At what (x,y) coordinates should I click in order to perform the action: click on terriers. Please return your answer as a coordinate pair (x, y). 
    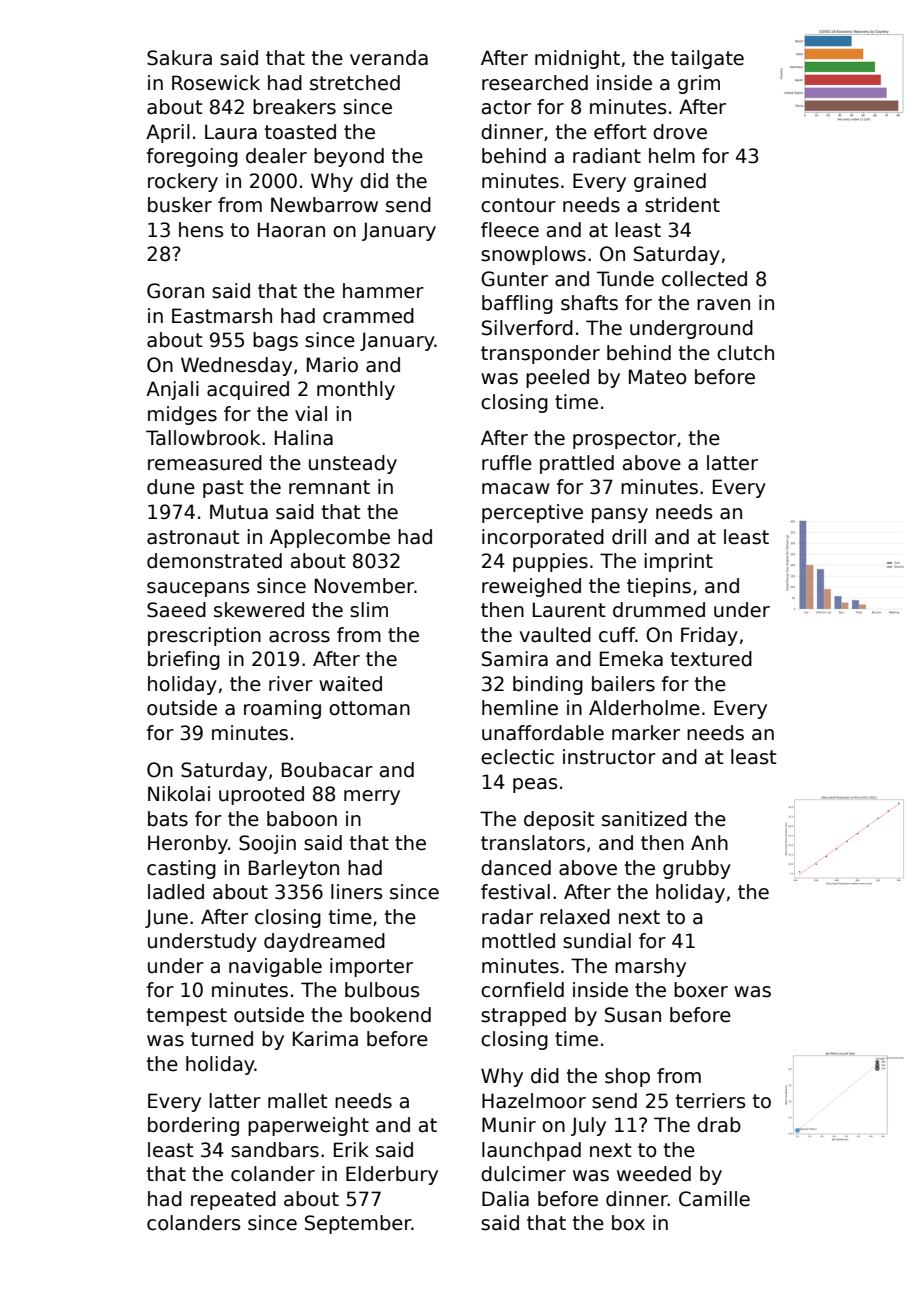
    Looking at the image, I should click on (710, 1101).
